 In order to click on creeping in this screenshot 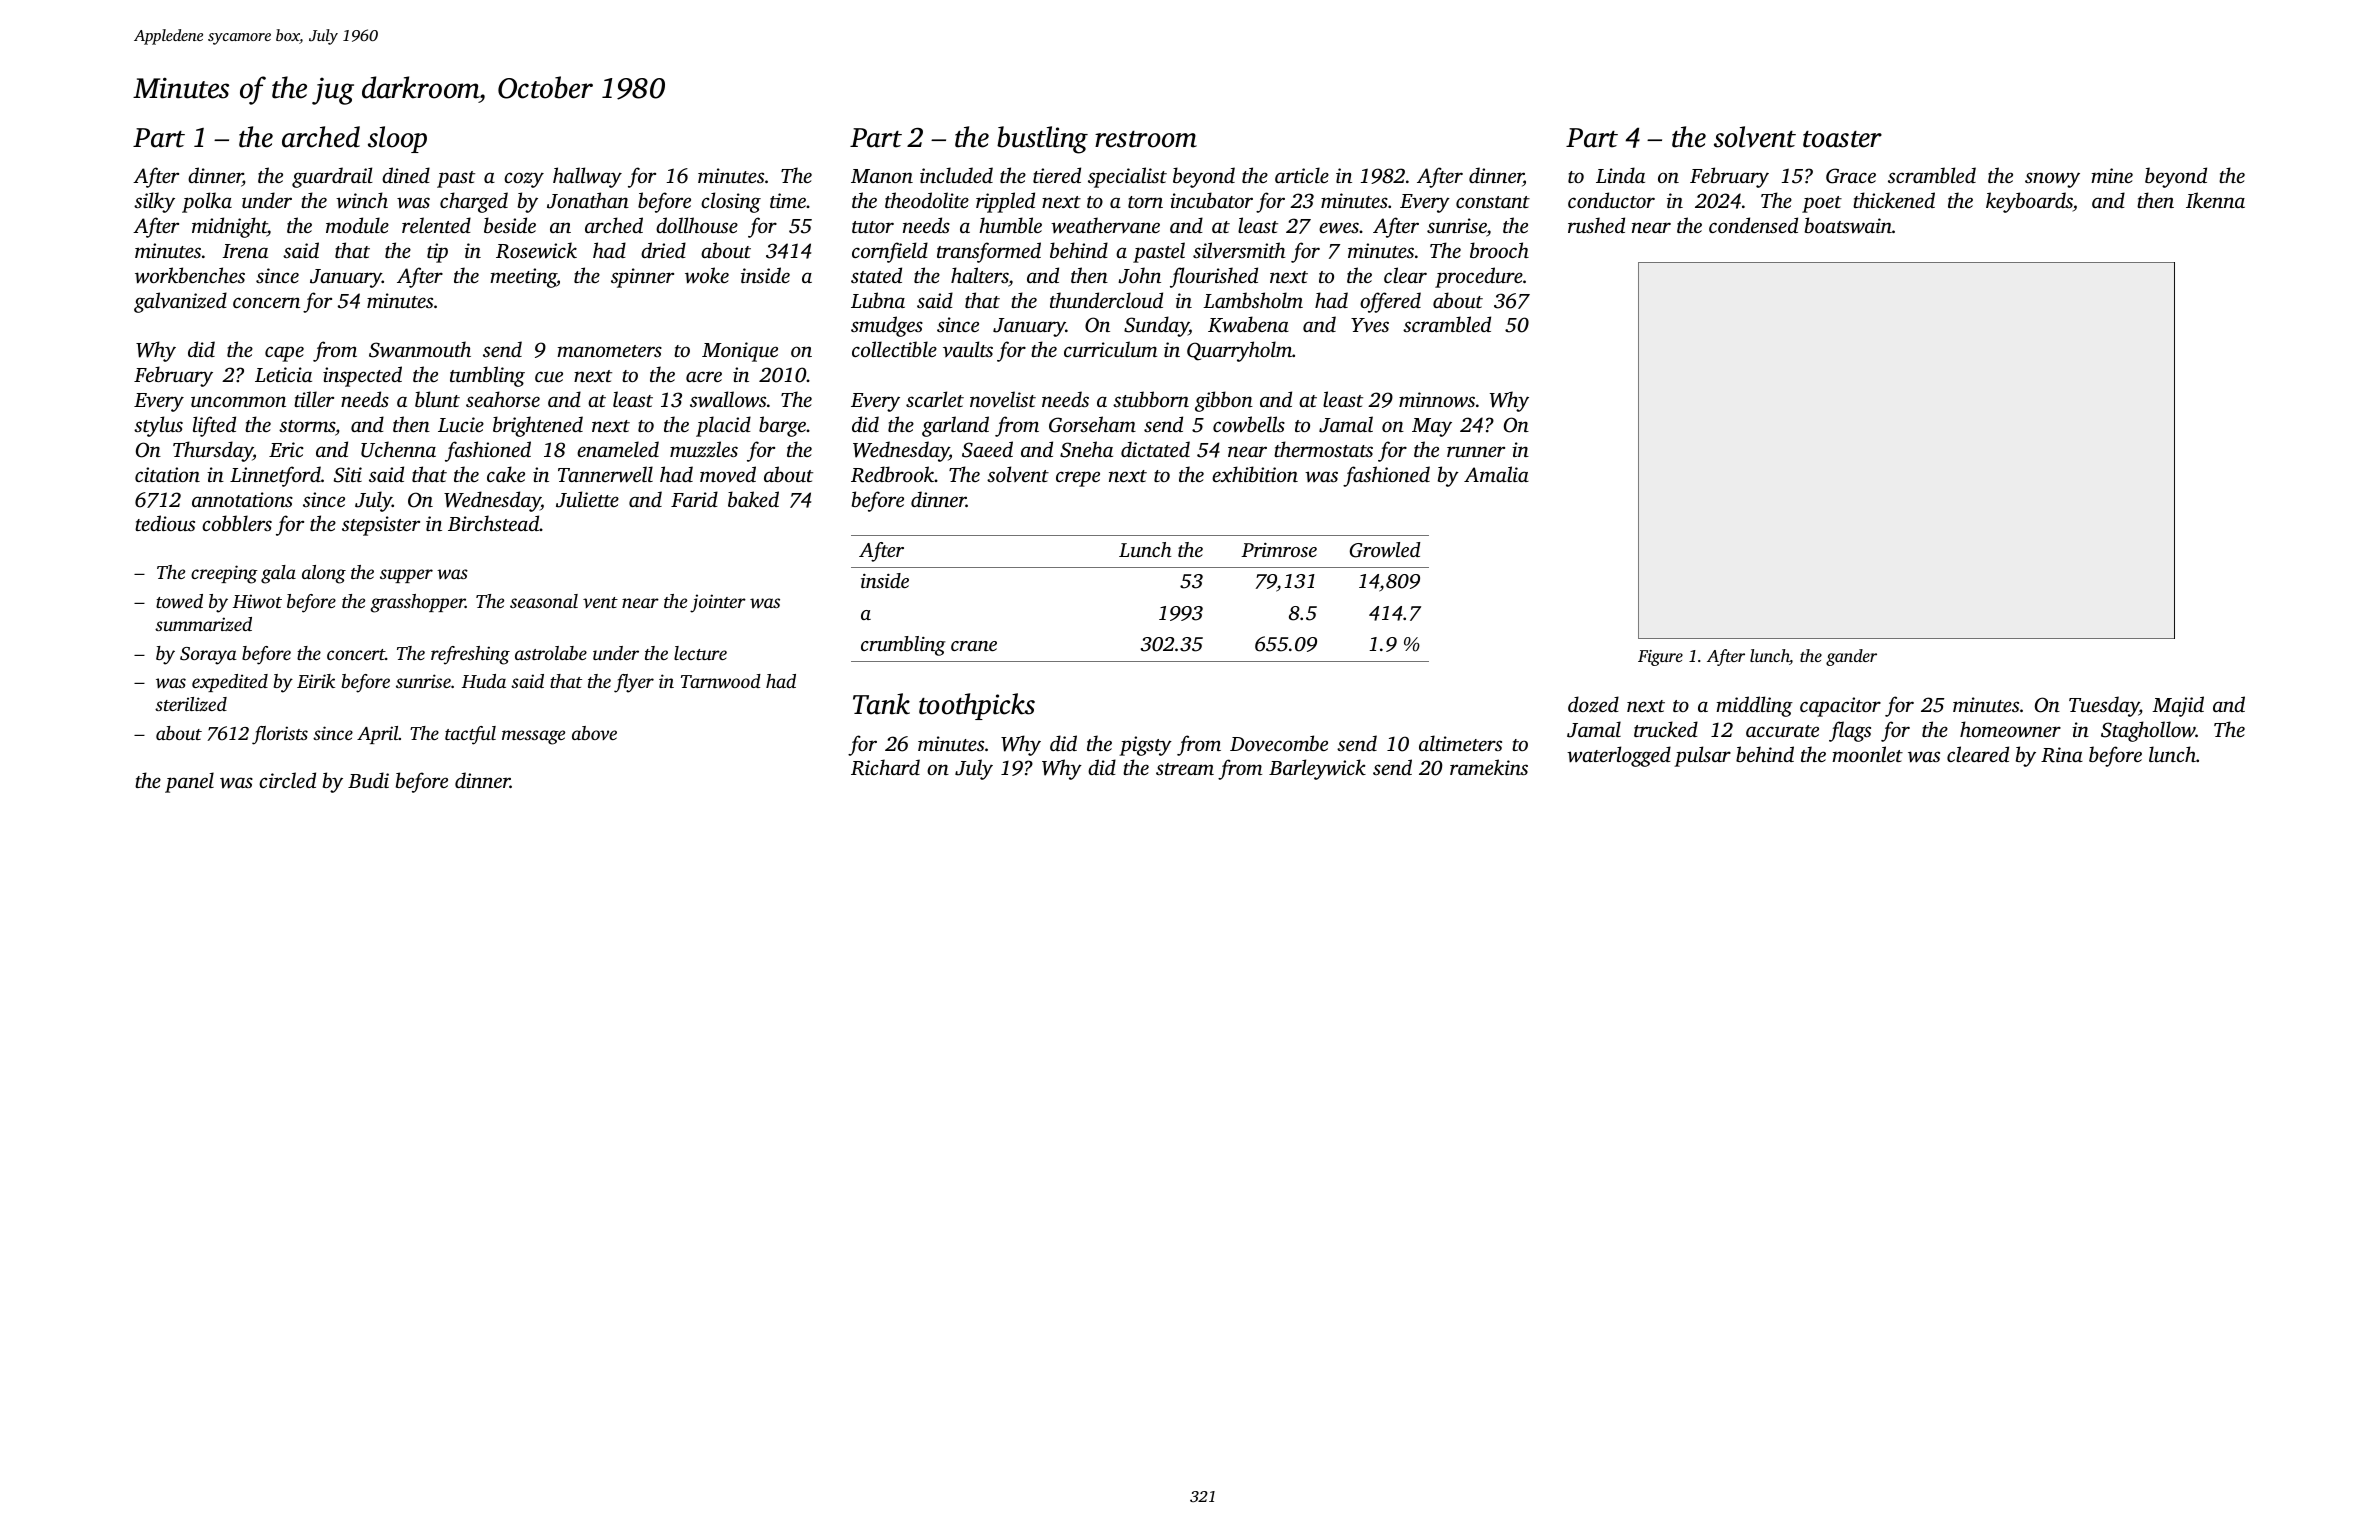, I will do `click(224, 574)`.
